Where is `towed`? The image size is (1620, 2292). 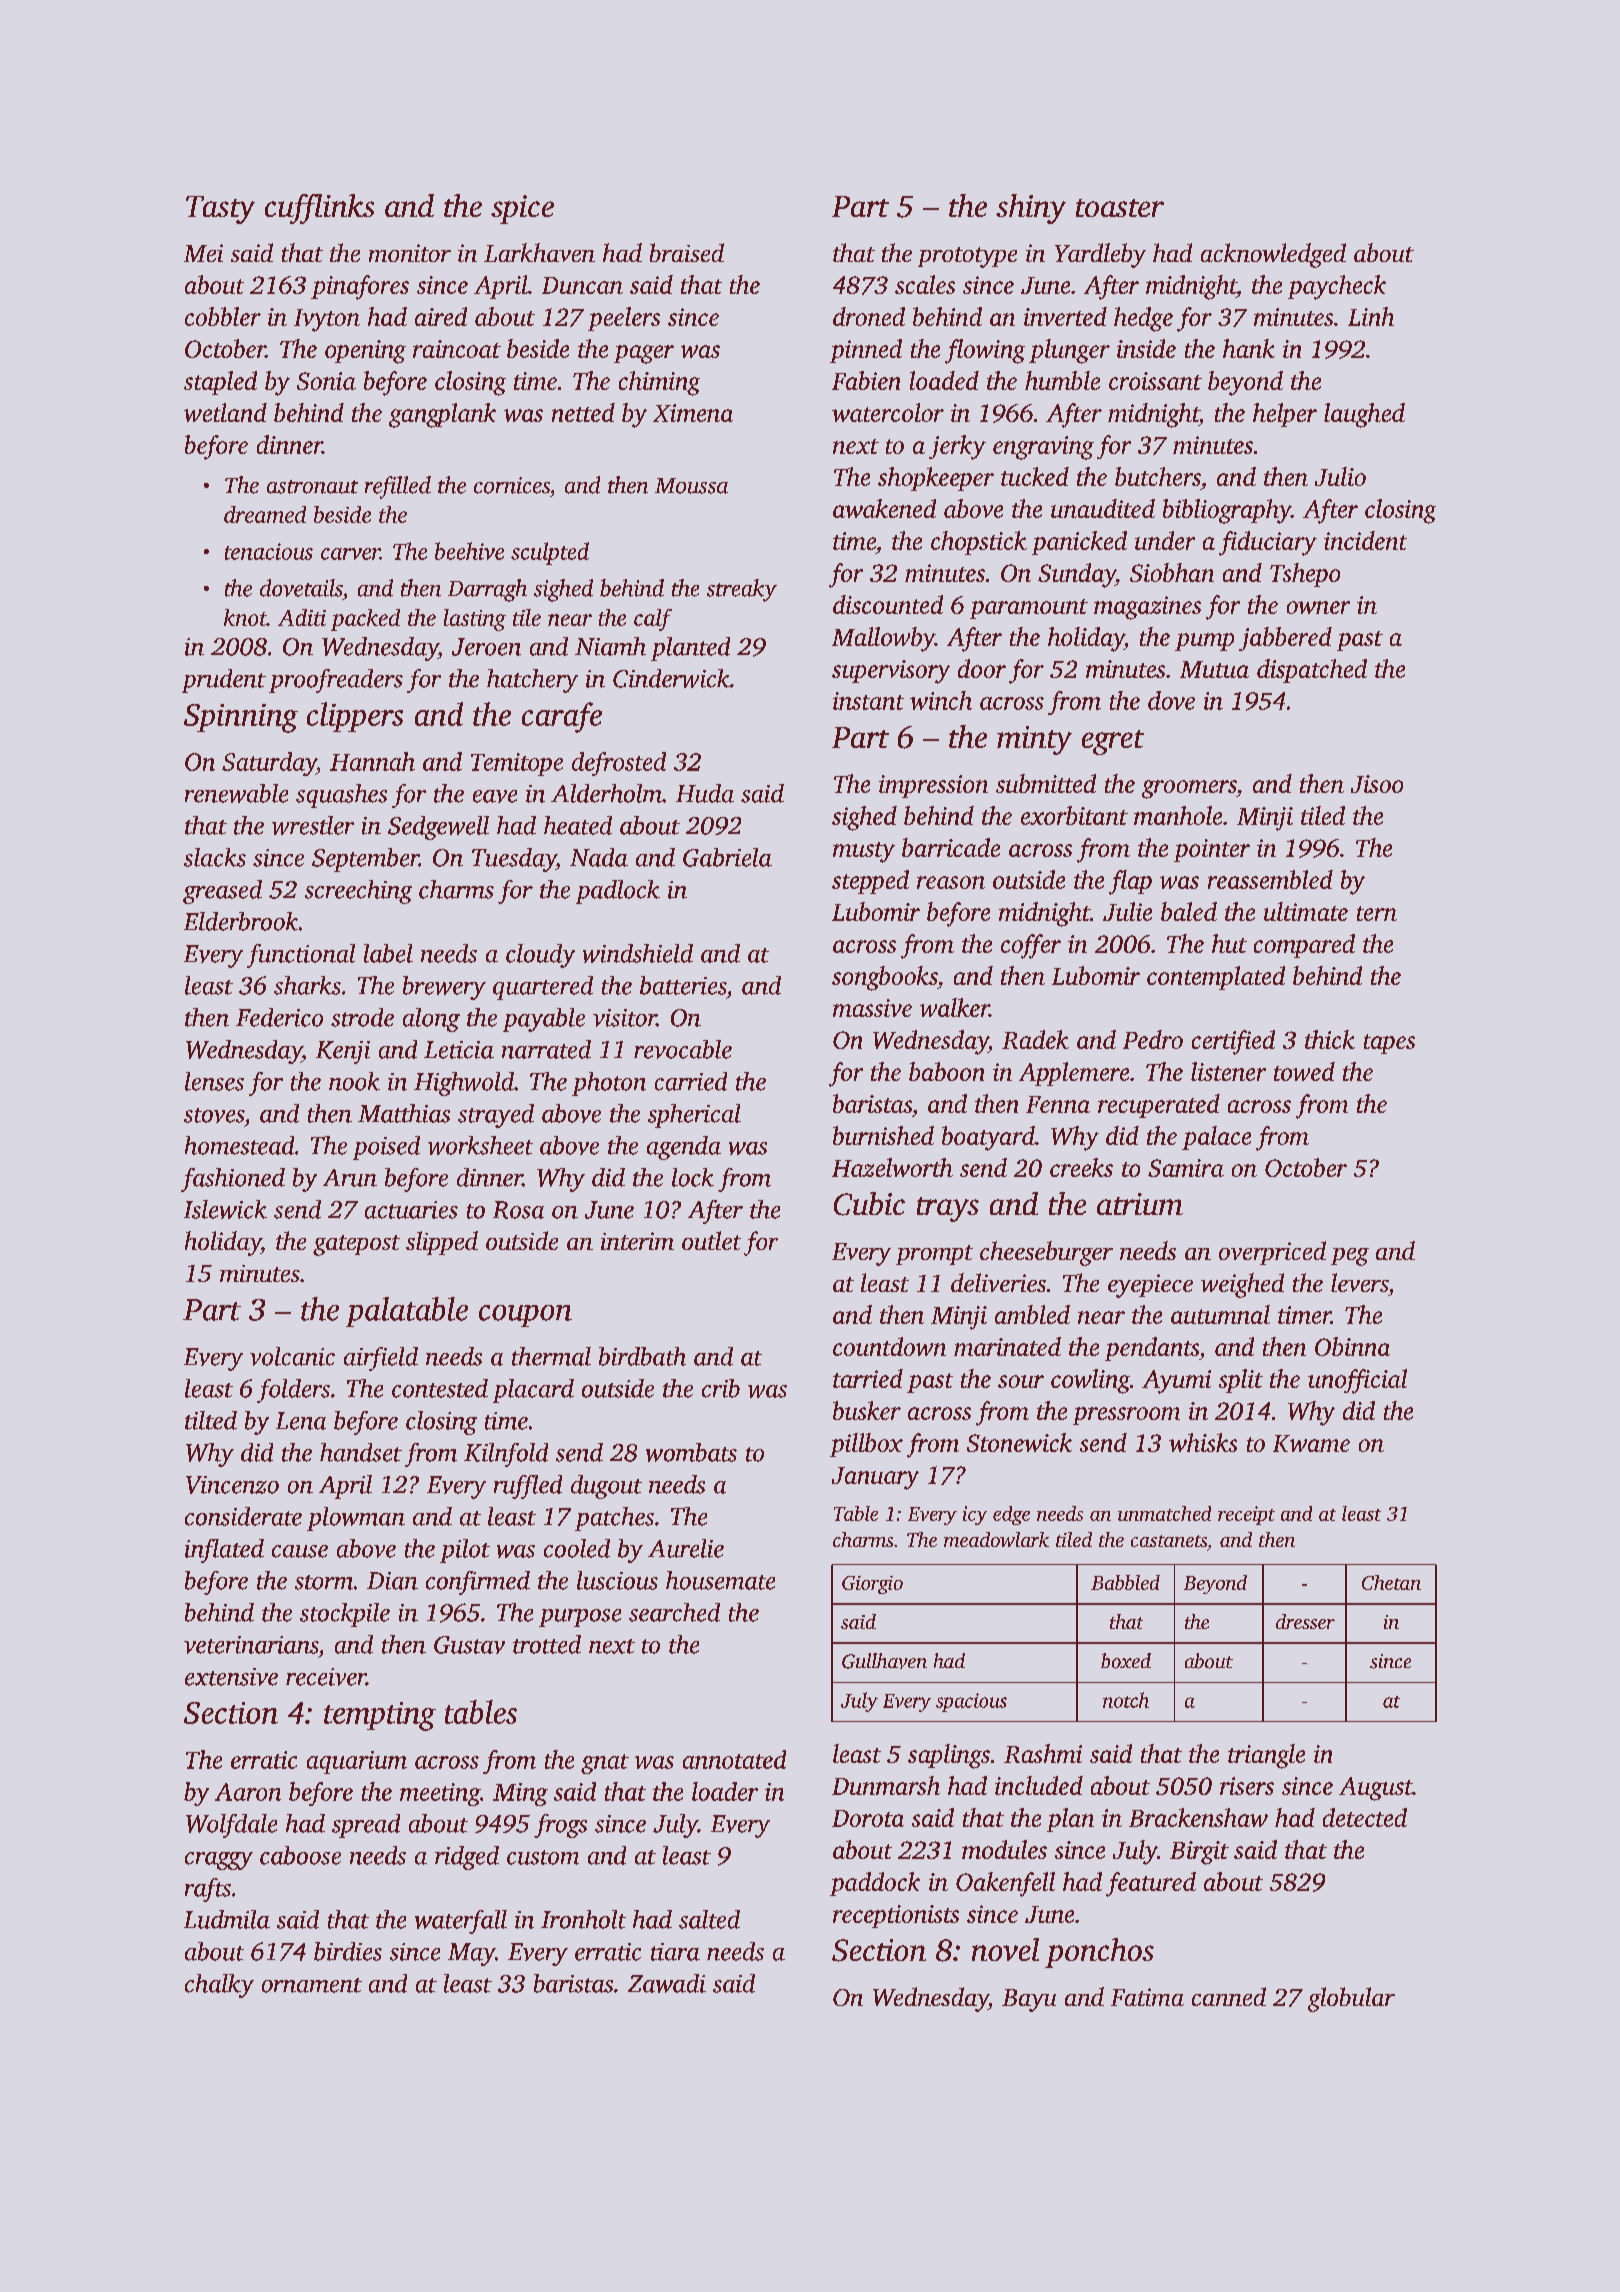 towed is located at coordinates (1304, 1071).
